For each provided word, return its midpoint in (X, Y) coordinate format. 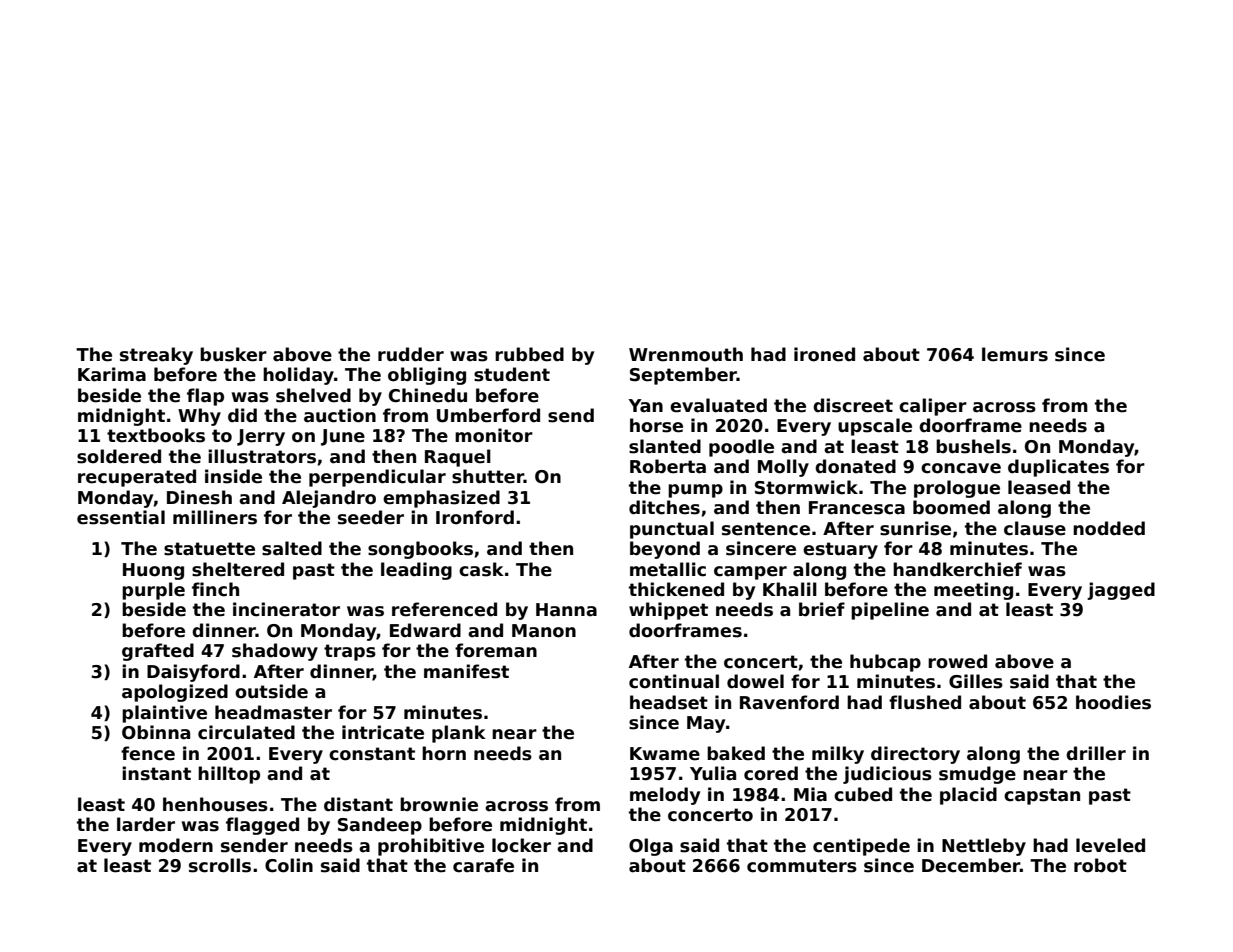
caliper (933, 407)
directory (915, 755)
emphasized (441, 499)
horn (444, 753)
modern (176, 845)
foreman (496, 650)
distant (358, 804)
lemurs (1015, 354)
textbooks (156, 435)
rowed (957, 661)
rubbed (529, 354)
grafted (158, 652)
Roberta (668, 466)
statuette (209, 549)
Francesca (857, 508)
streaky (156, 356)
